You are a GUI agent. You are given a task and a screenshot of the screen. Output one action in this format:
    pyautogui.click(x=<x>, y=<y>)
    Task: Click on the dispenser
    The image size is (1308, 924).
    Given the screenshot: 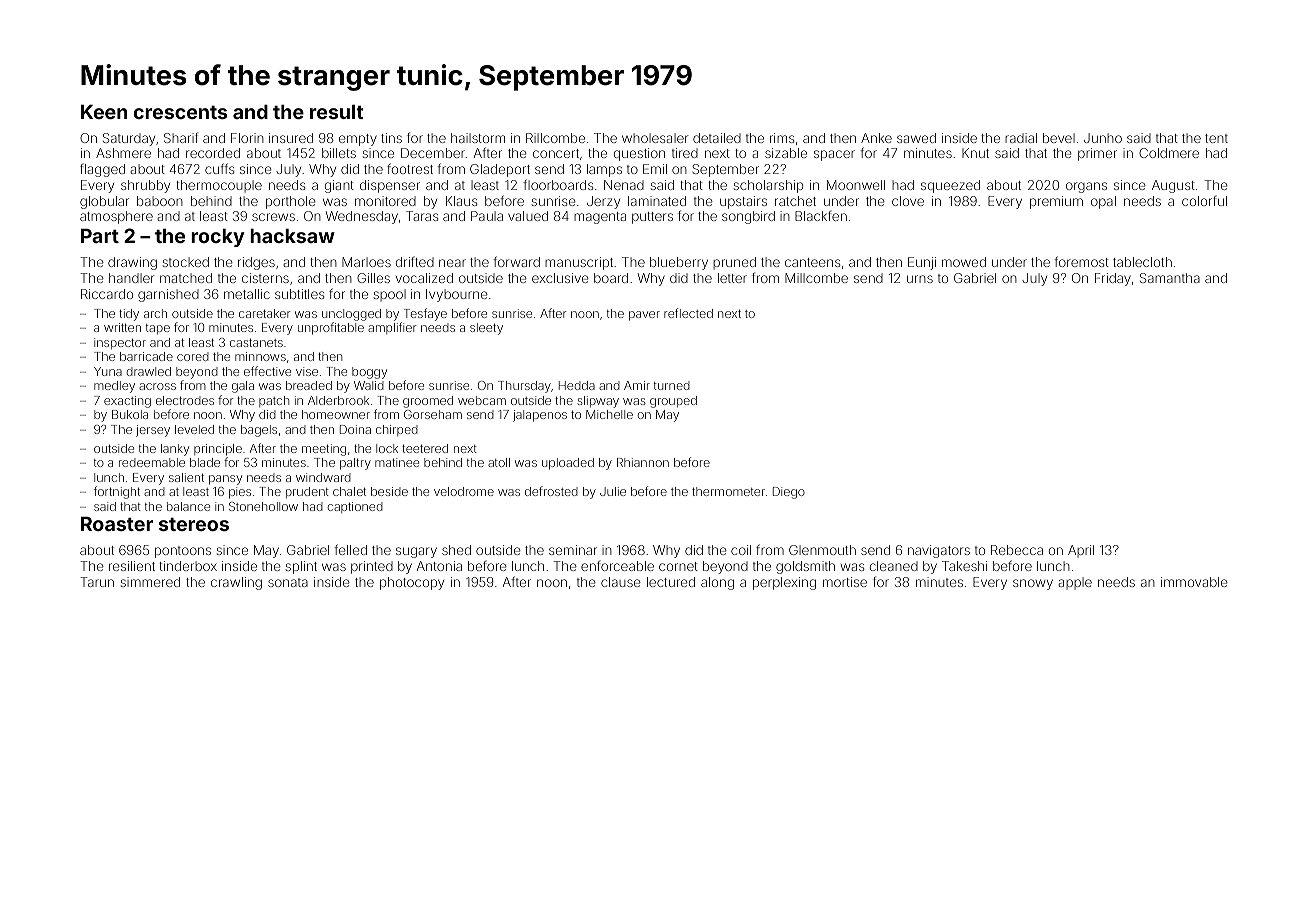 What is the action you would take?
    pyautogui.click(x=390, y=186)
